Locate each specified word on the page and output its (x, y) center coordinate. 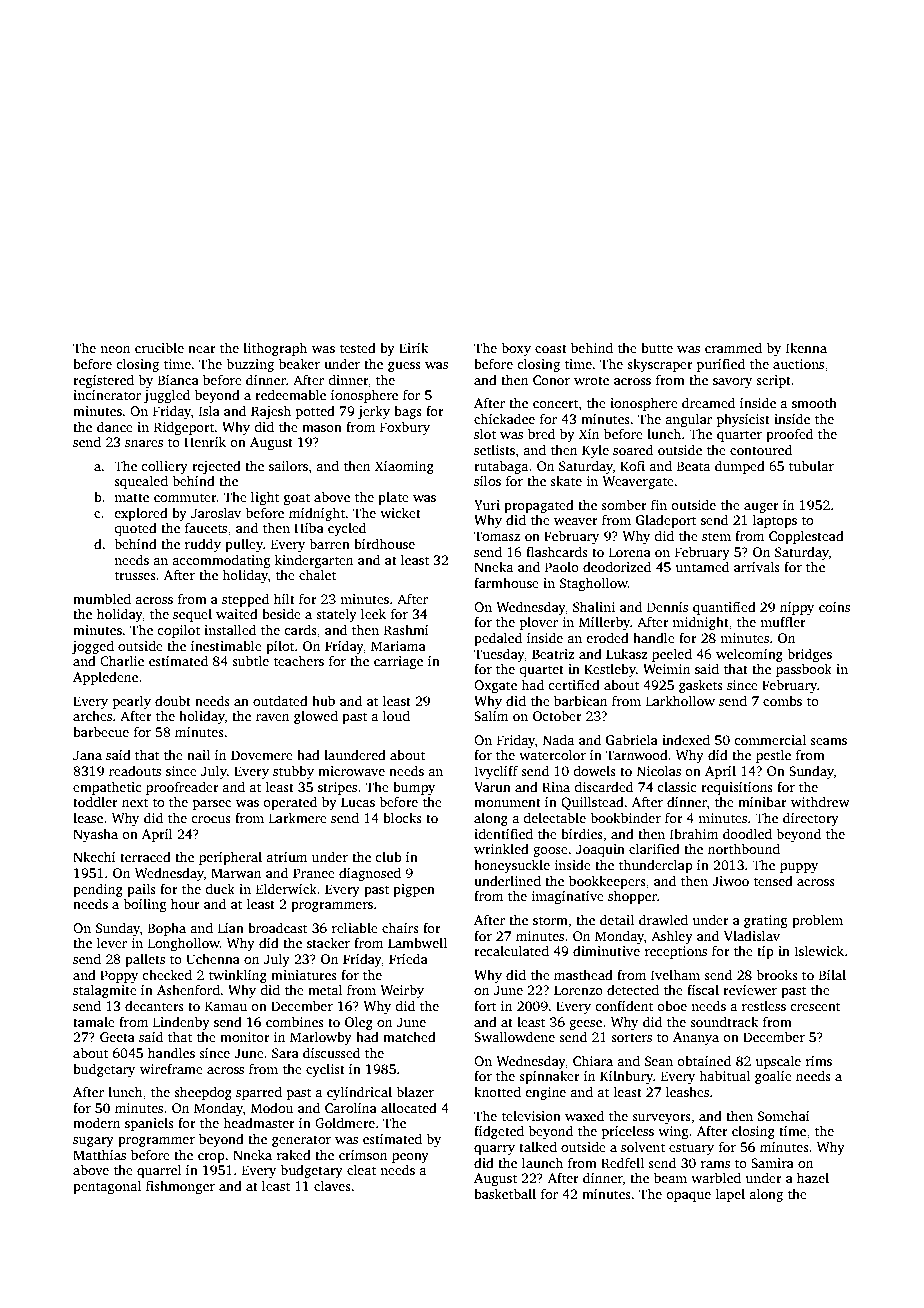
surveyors (661, 1119)
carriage (398, 662)
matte (131, 497)
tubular (811, 465)
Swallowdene (514, 1036)
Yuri (487, 505)
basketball (505, 1193)
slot (485, 433)
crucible (159, 347)
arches (92, 716)
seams (828, 741)
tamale (94, 1021)
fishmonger (180, 1187)
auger (761, 508)
